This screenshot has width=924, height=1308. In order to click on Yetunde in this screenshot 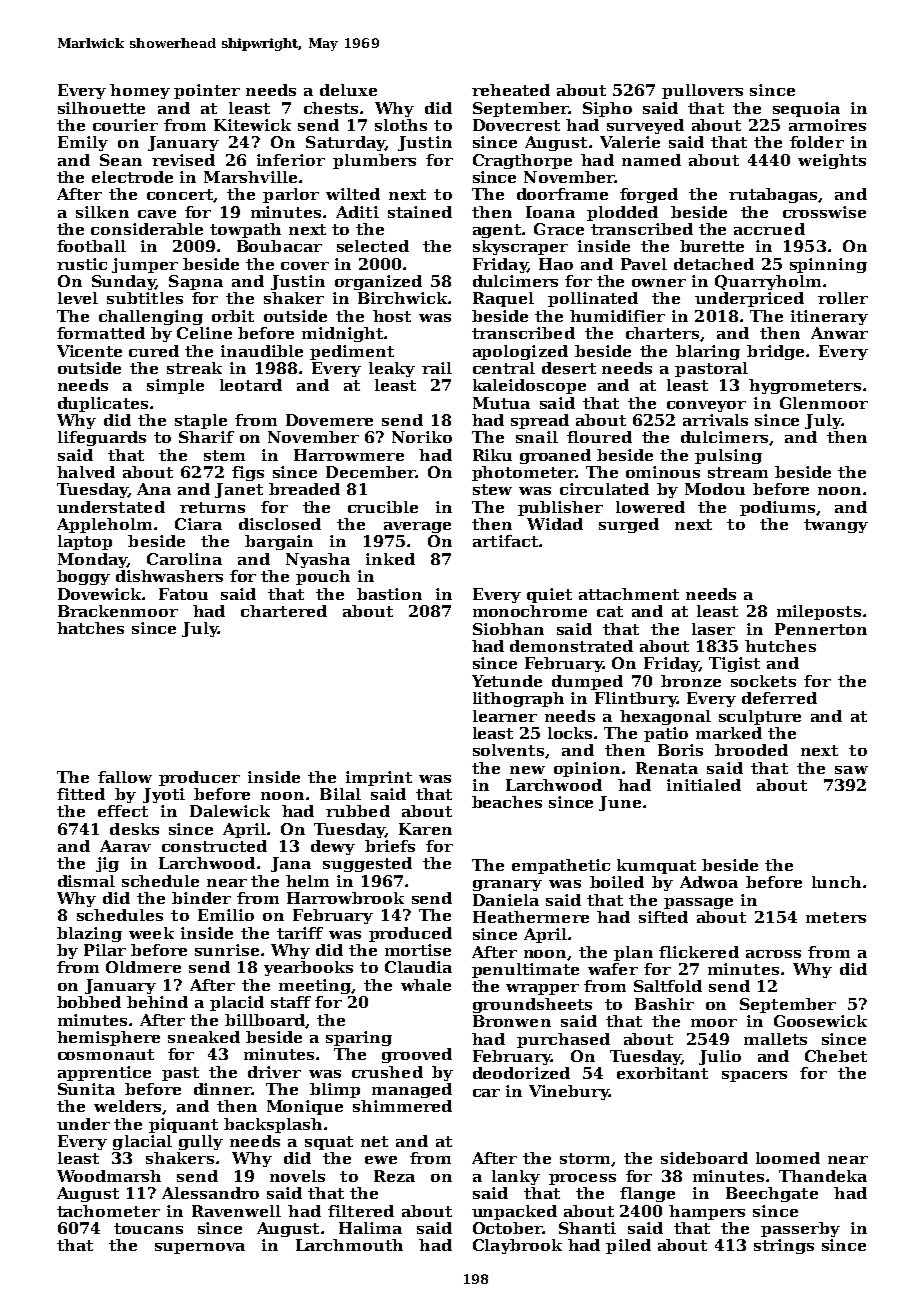, I will do `click(507, 681)`.
